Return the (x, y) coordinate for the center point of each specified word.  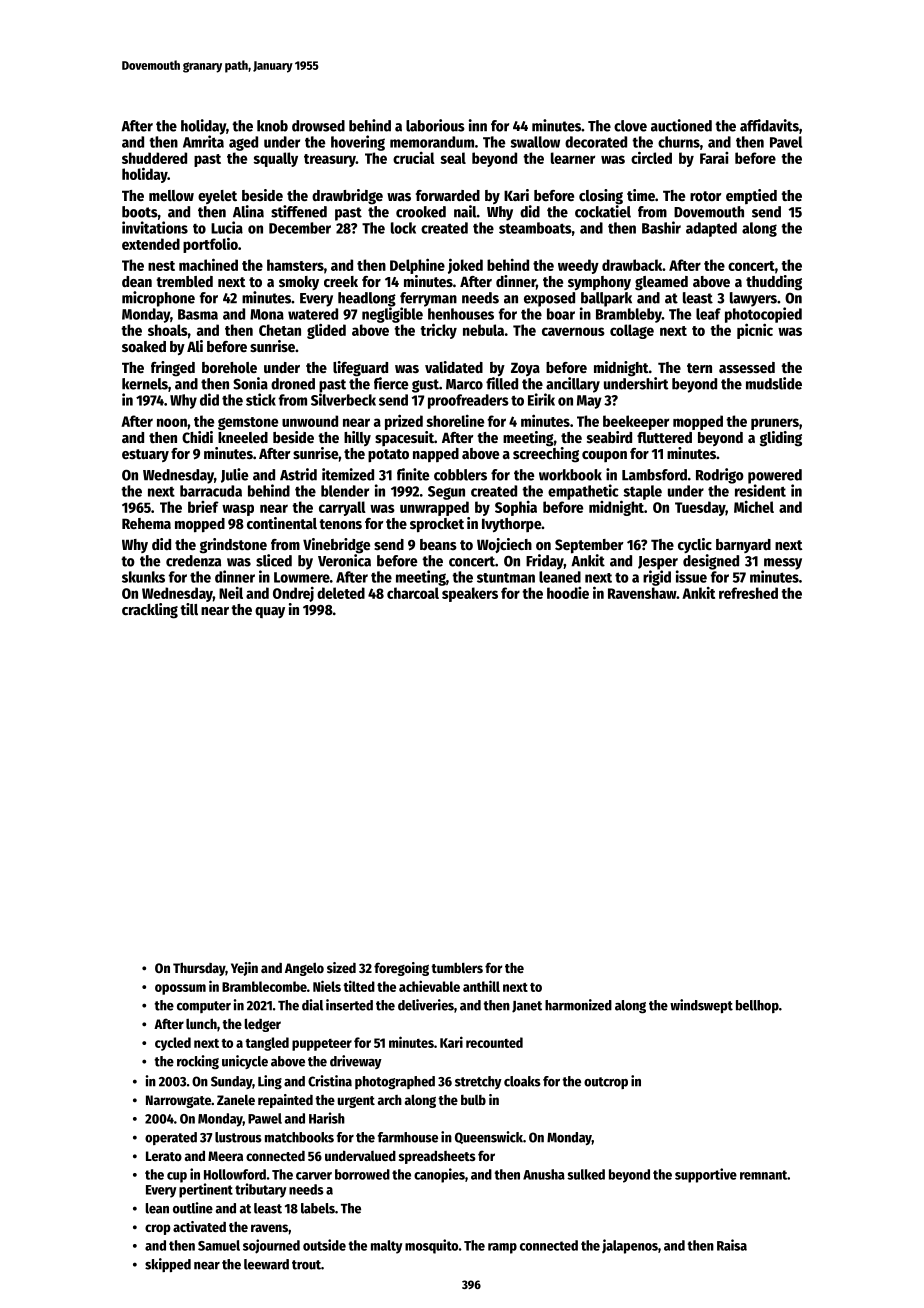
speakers (470, 594)
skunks (143, 577)
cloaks (522, 1081)
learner (573, 158)
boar (561, 314)
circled (651, 157)
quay (270, 612)
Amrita (203, 141)
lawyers (753, 299)
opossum (180, 989)
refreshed (748, 593)
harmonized (578, 1005)
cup (177, 1177)
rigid (657, 578)
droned (293, 384)
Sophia (516, 508)
